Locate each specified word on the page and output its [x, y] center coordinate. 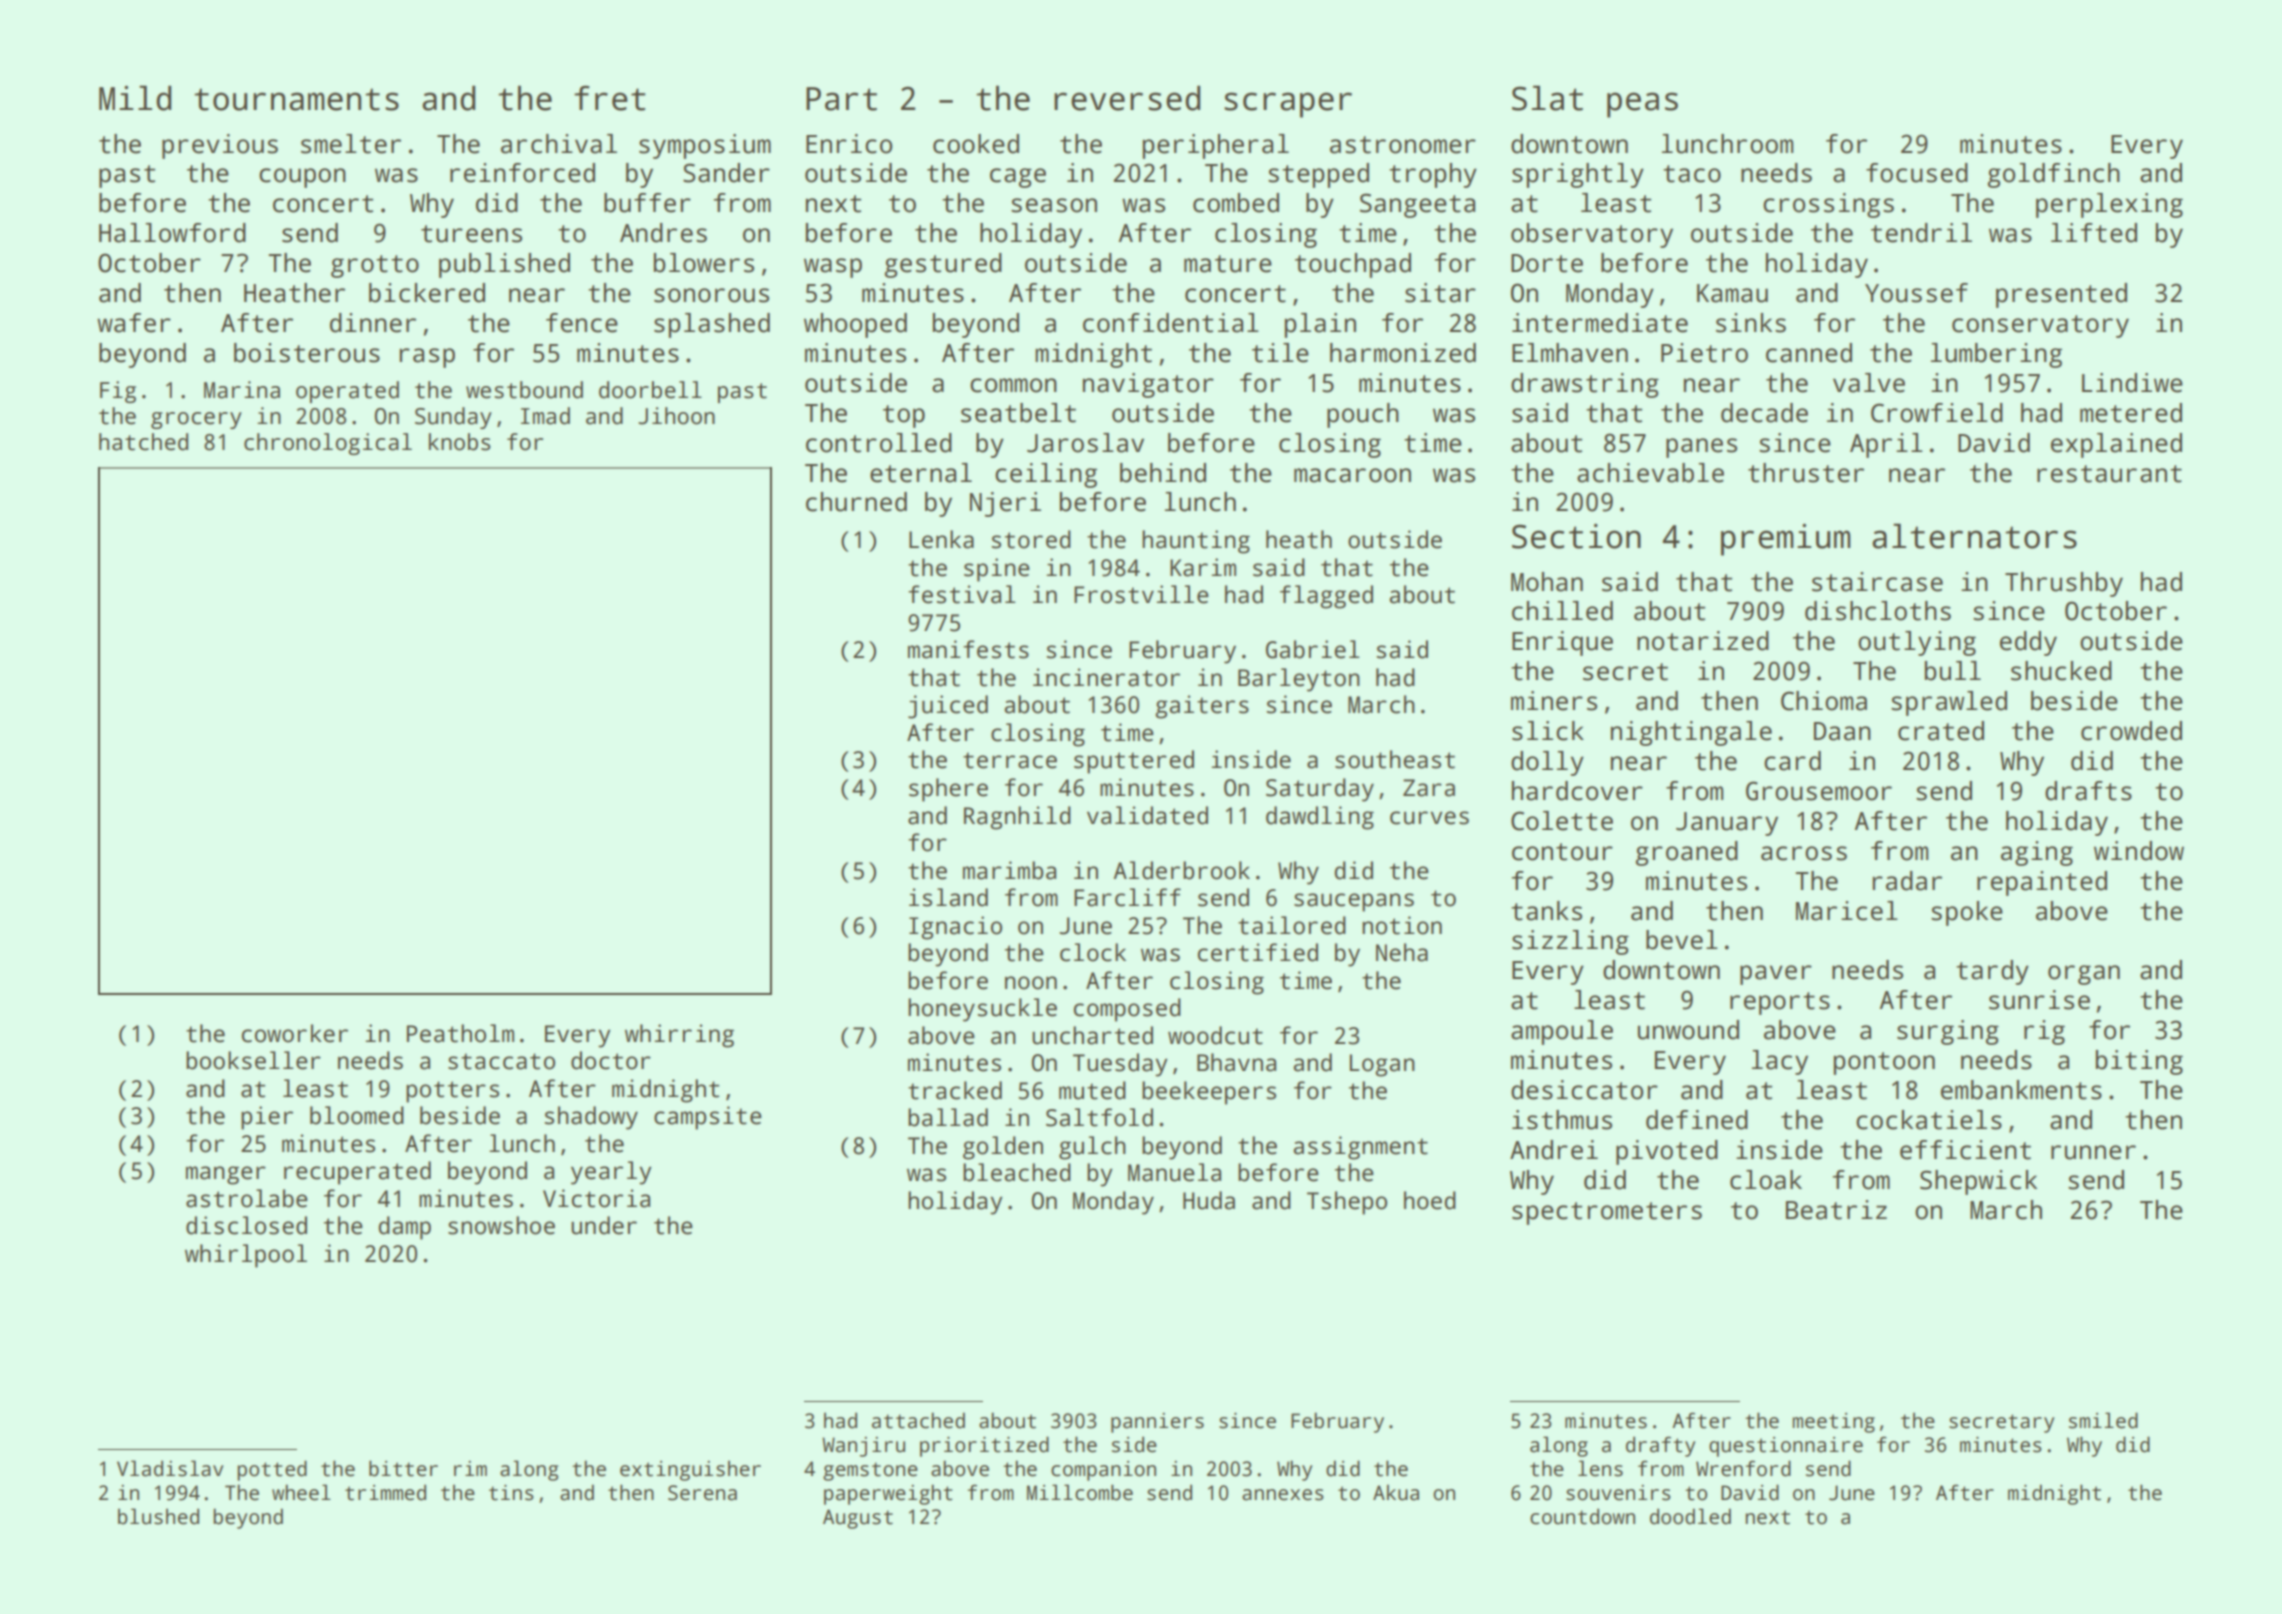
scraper [1288, 105]
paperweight [888, 1494]
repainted [2042, 883]
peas [1642, 105]
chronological [328, 444]
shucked [2061, 671]
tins [511, 1493]
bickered [427, 293]
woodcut [1215, 1035]
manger [226, 1175]
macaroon [1352, 475]
